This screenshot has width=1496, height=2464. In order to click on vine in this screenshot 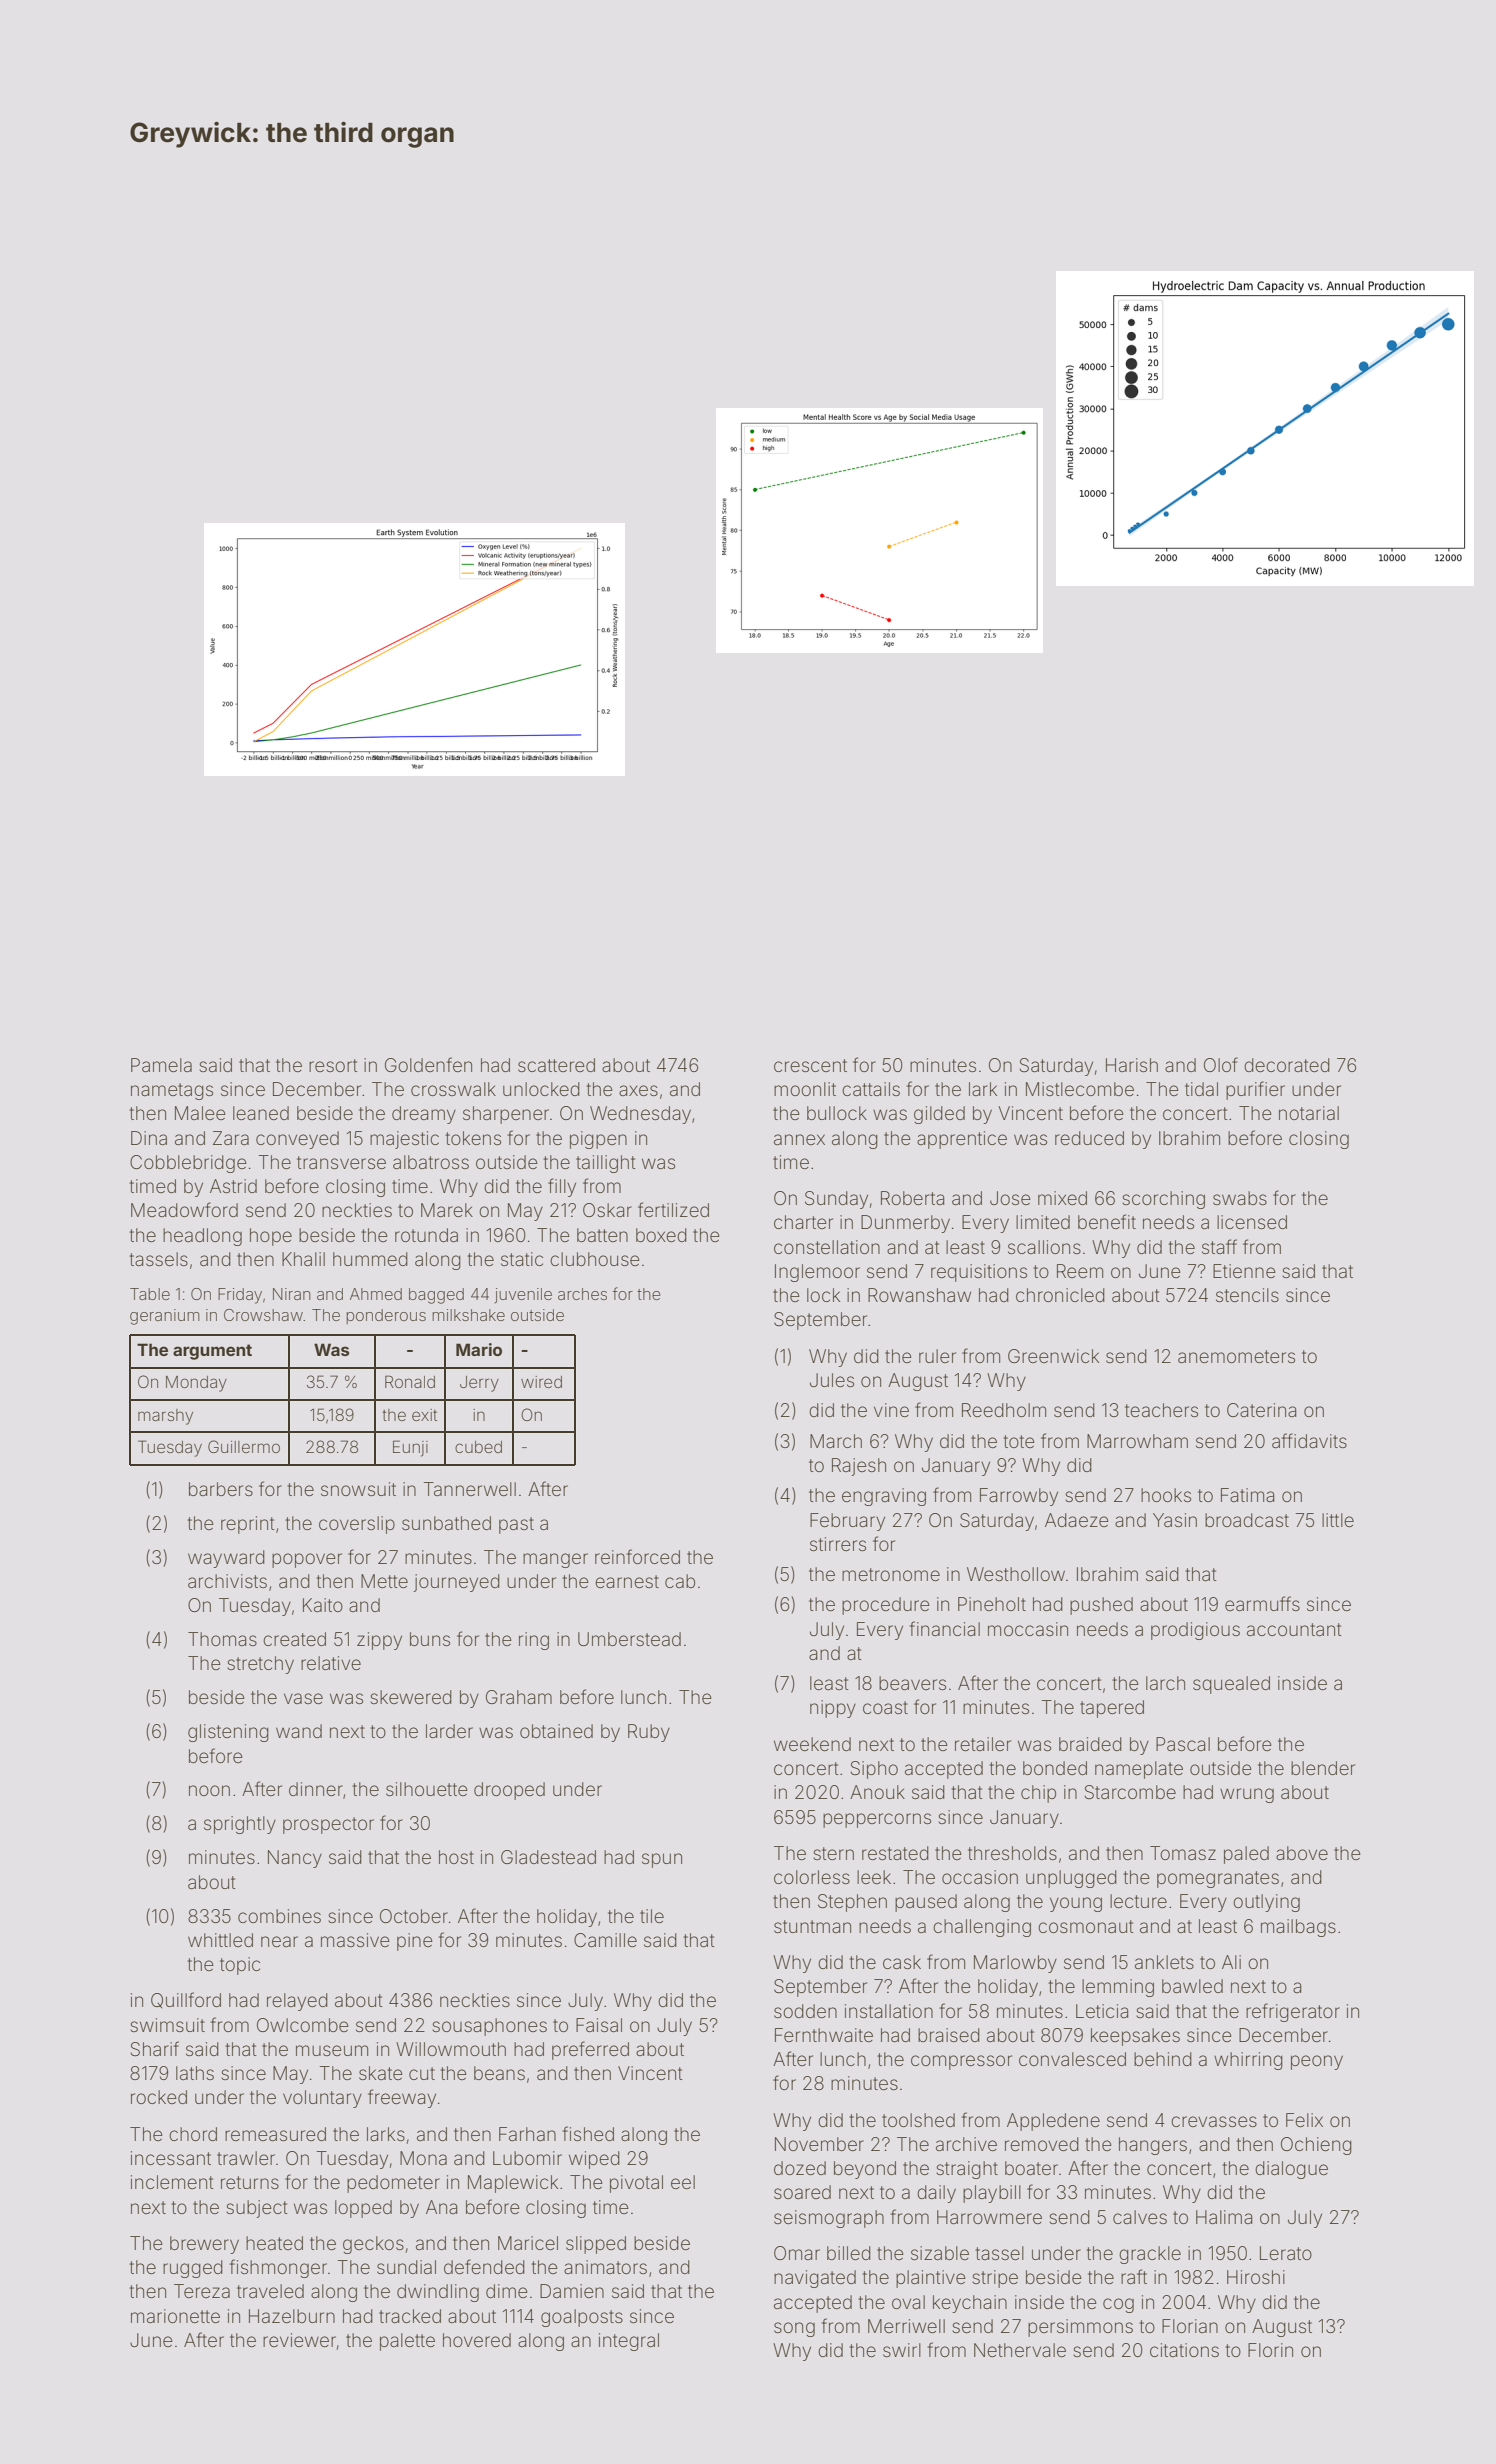, I will do `click(891, 1410)`.
